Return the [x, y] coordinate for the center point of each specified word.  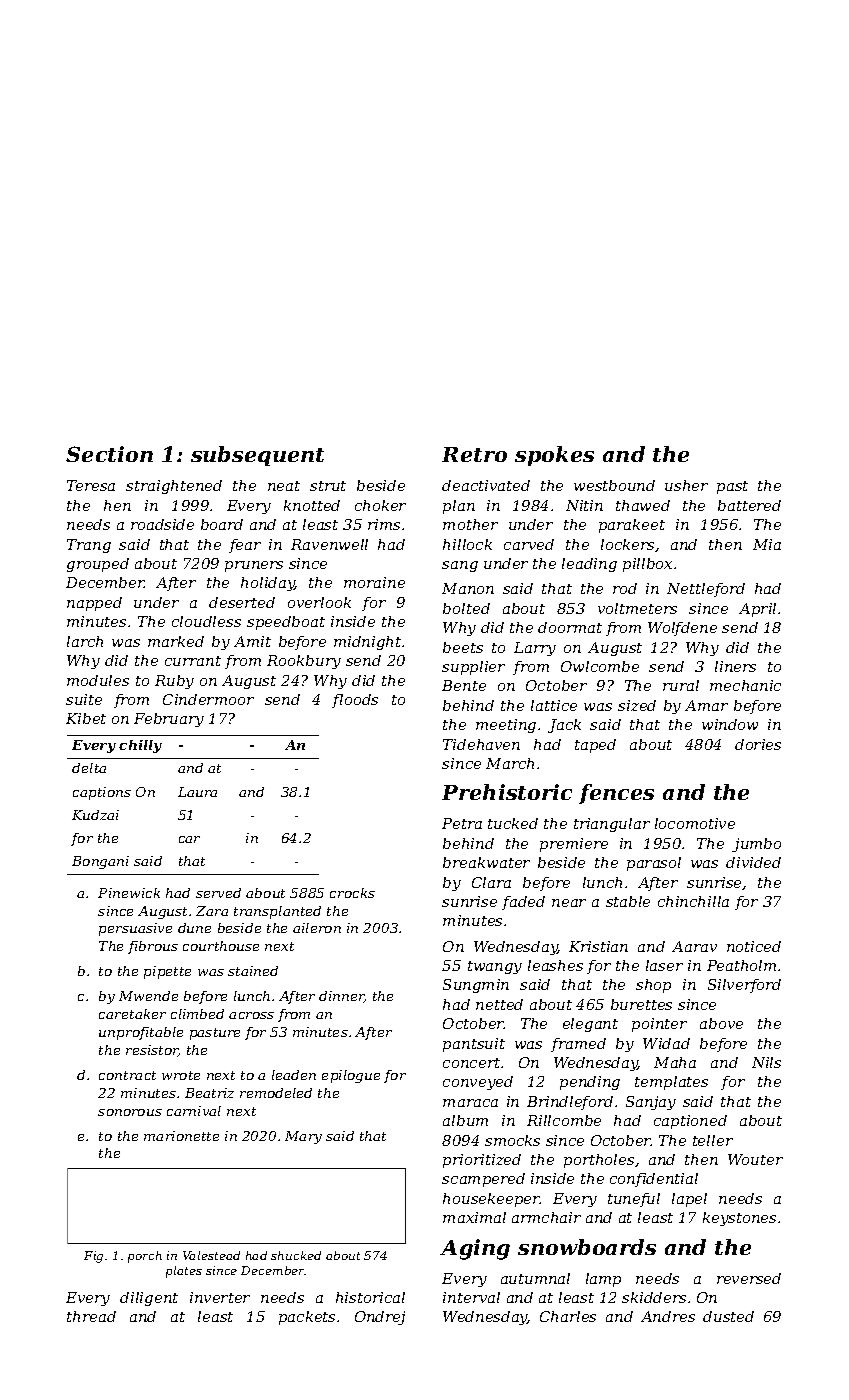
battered [749, 505]
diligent [149, 1299]
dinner [342, 997]
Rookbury [304, 662]
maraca [470, 1103]
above [721, 1023]
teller [713, 1140]
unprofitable [141, 1033]
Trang [89, 546]
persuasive [135, 929]
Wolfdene [682, 629]
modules [98, 680]
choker [380, 505]
